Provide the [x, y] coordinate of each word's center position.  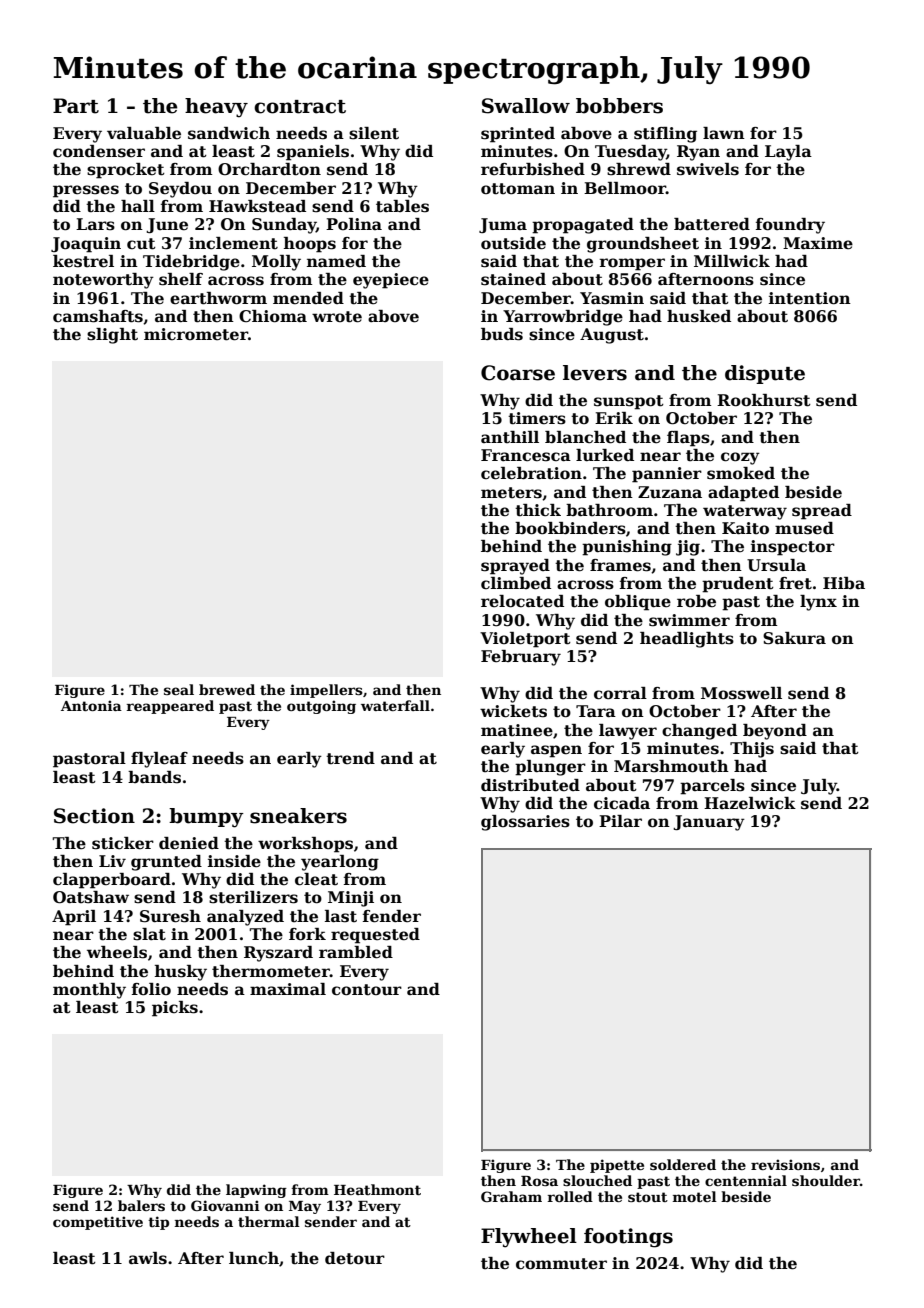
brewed [227, 689]
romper [632, 264]
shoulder [826, 1180]
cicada [622, 803]
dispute [765, 374]
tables [402, 206]
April [74, 918]
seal [179, 689]
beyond [775, 732]
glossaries [525, 823]
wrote [337, 317]
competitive [98, 1223]
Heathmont [377, 1189]
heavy [216, 108]
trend [350, 758]
